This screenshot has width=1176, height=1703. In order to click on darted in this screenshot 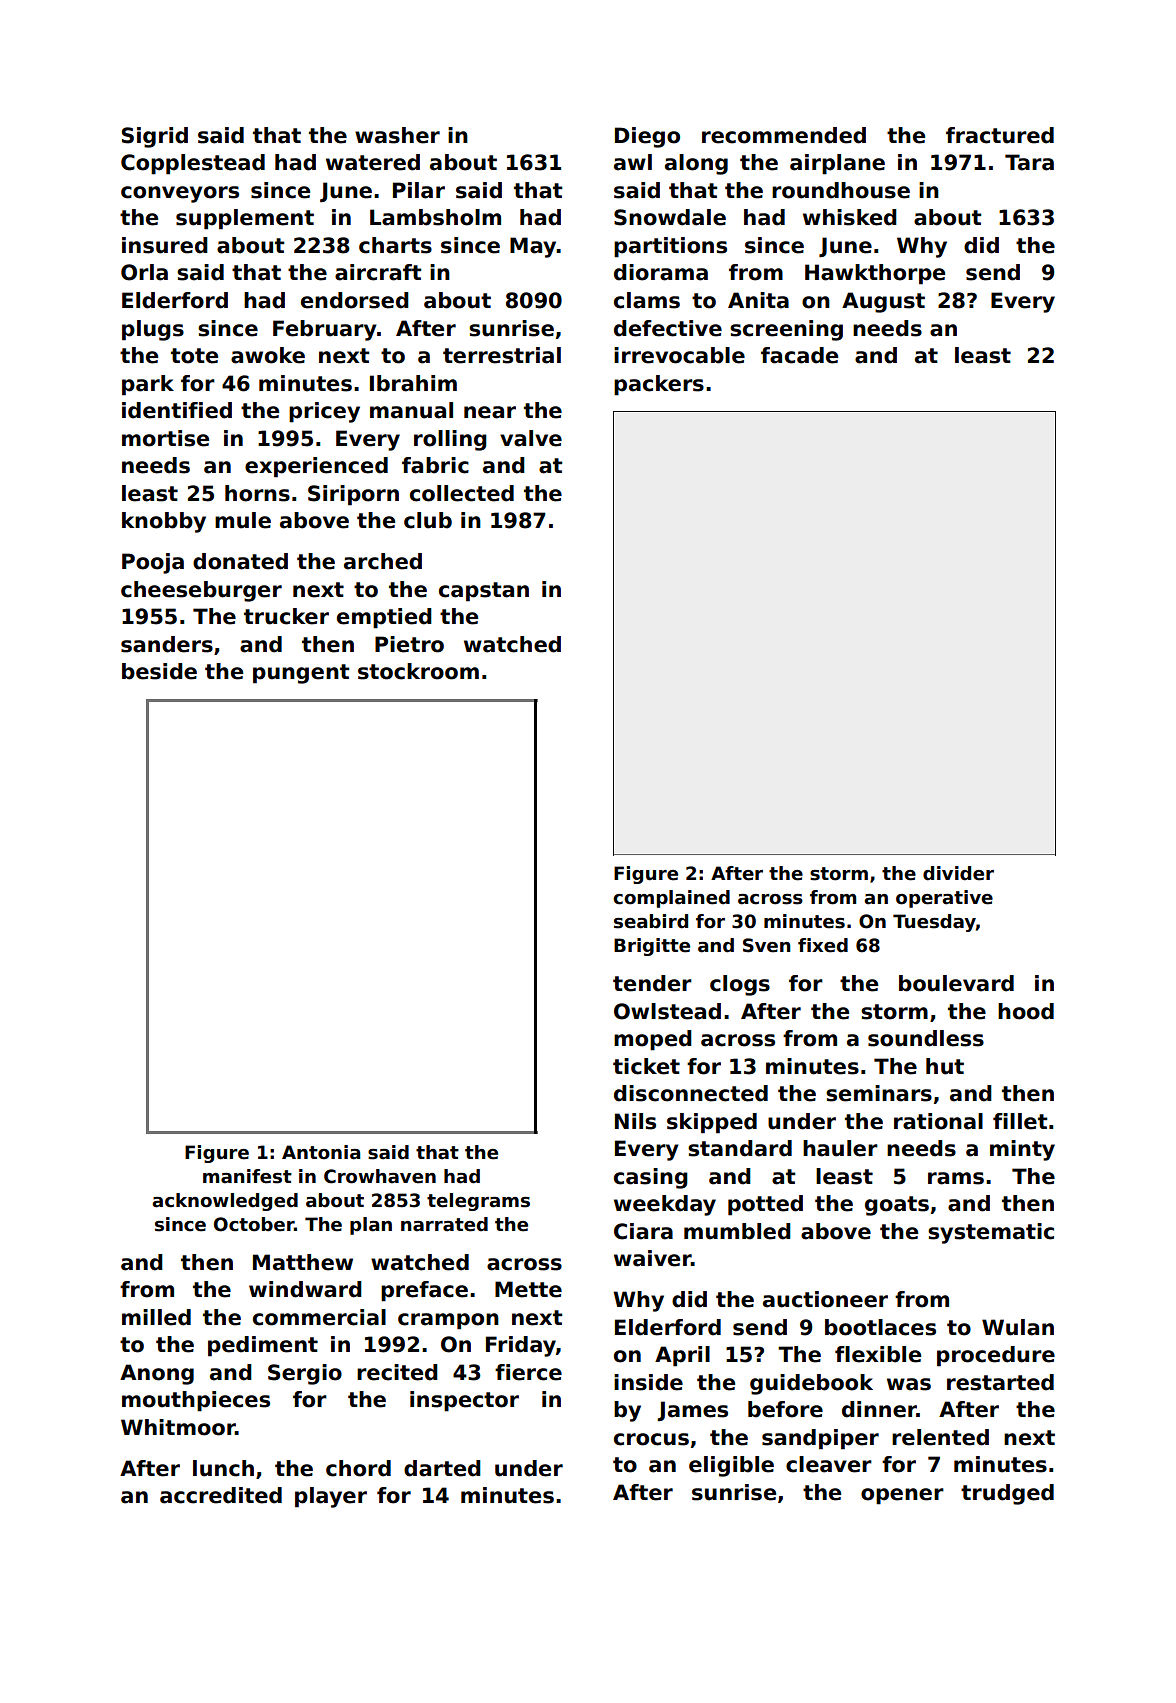, I will do `click(442, 1468)`.
